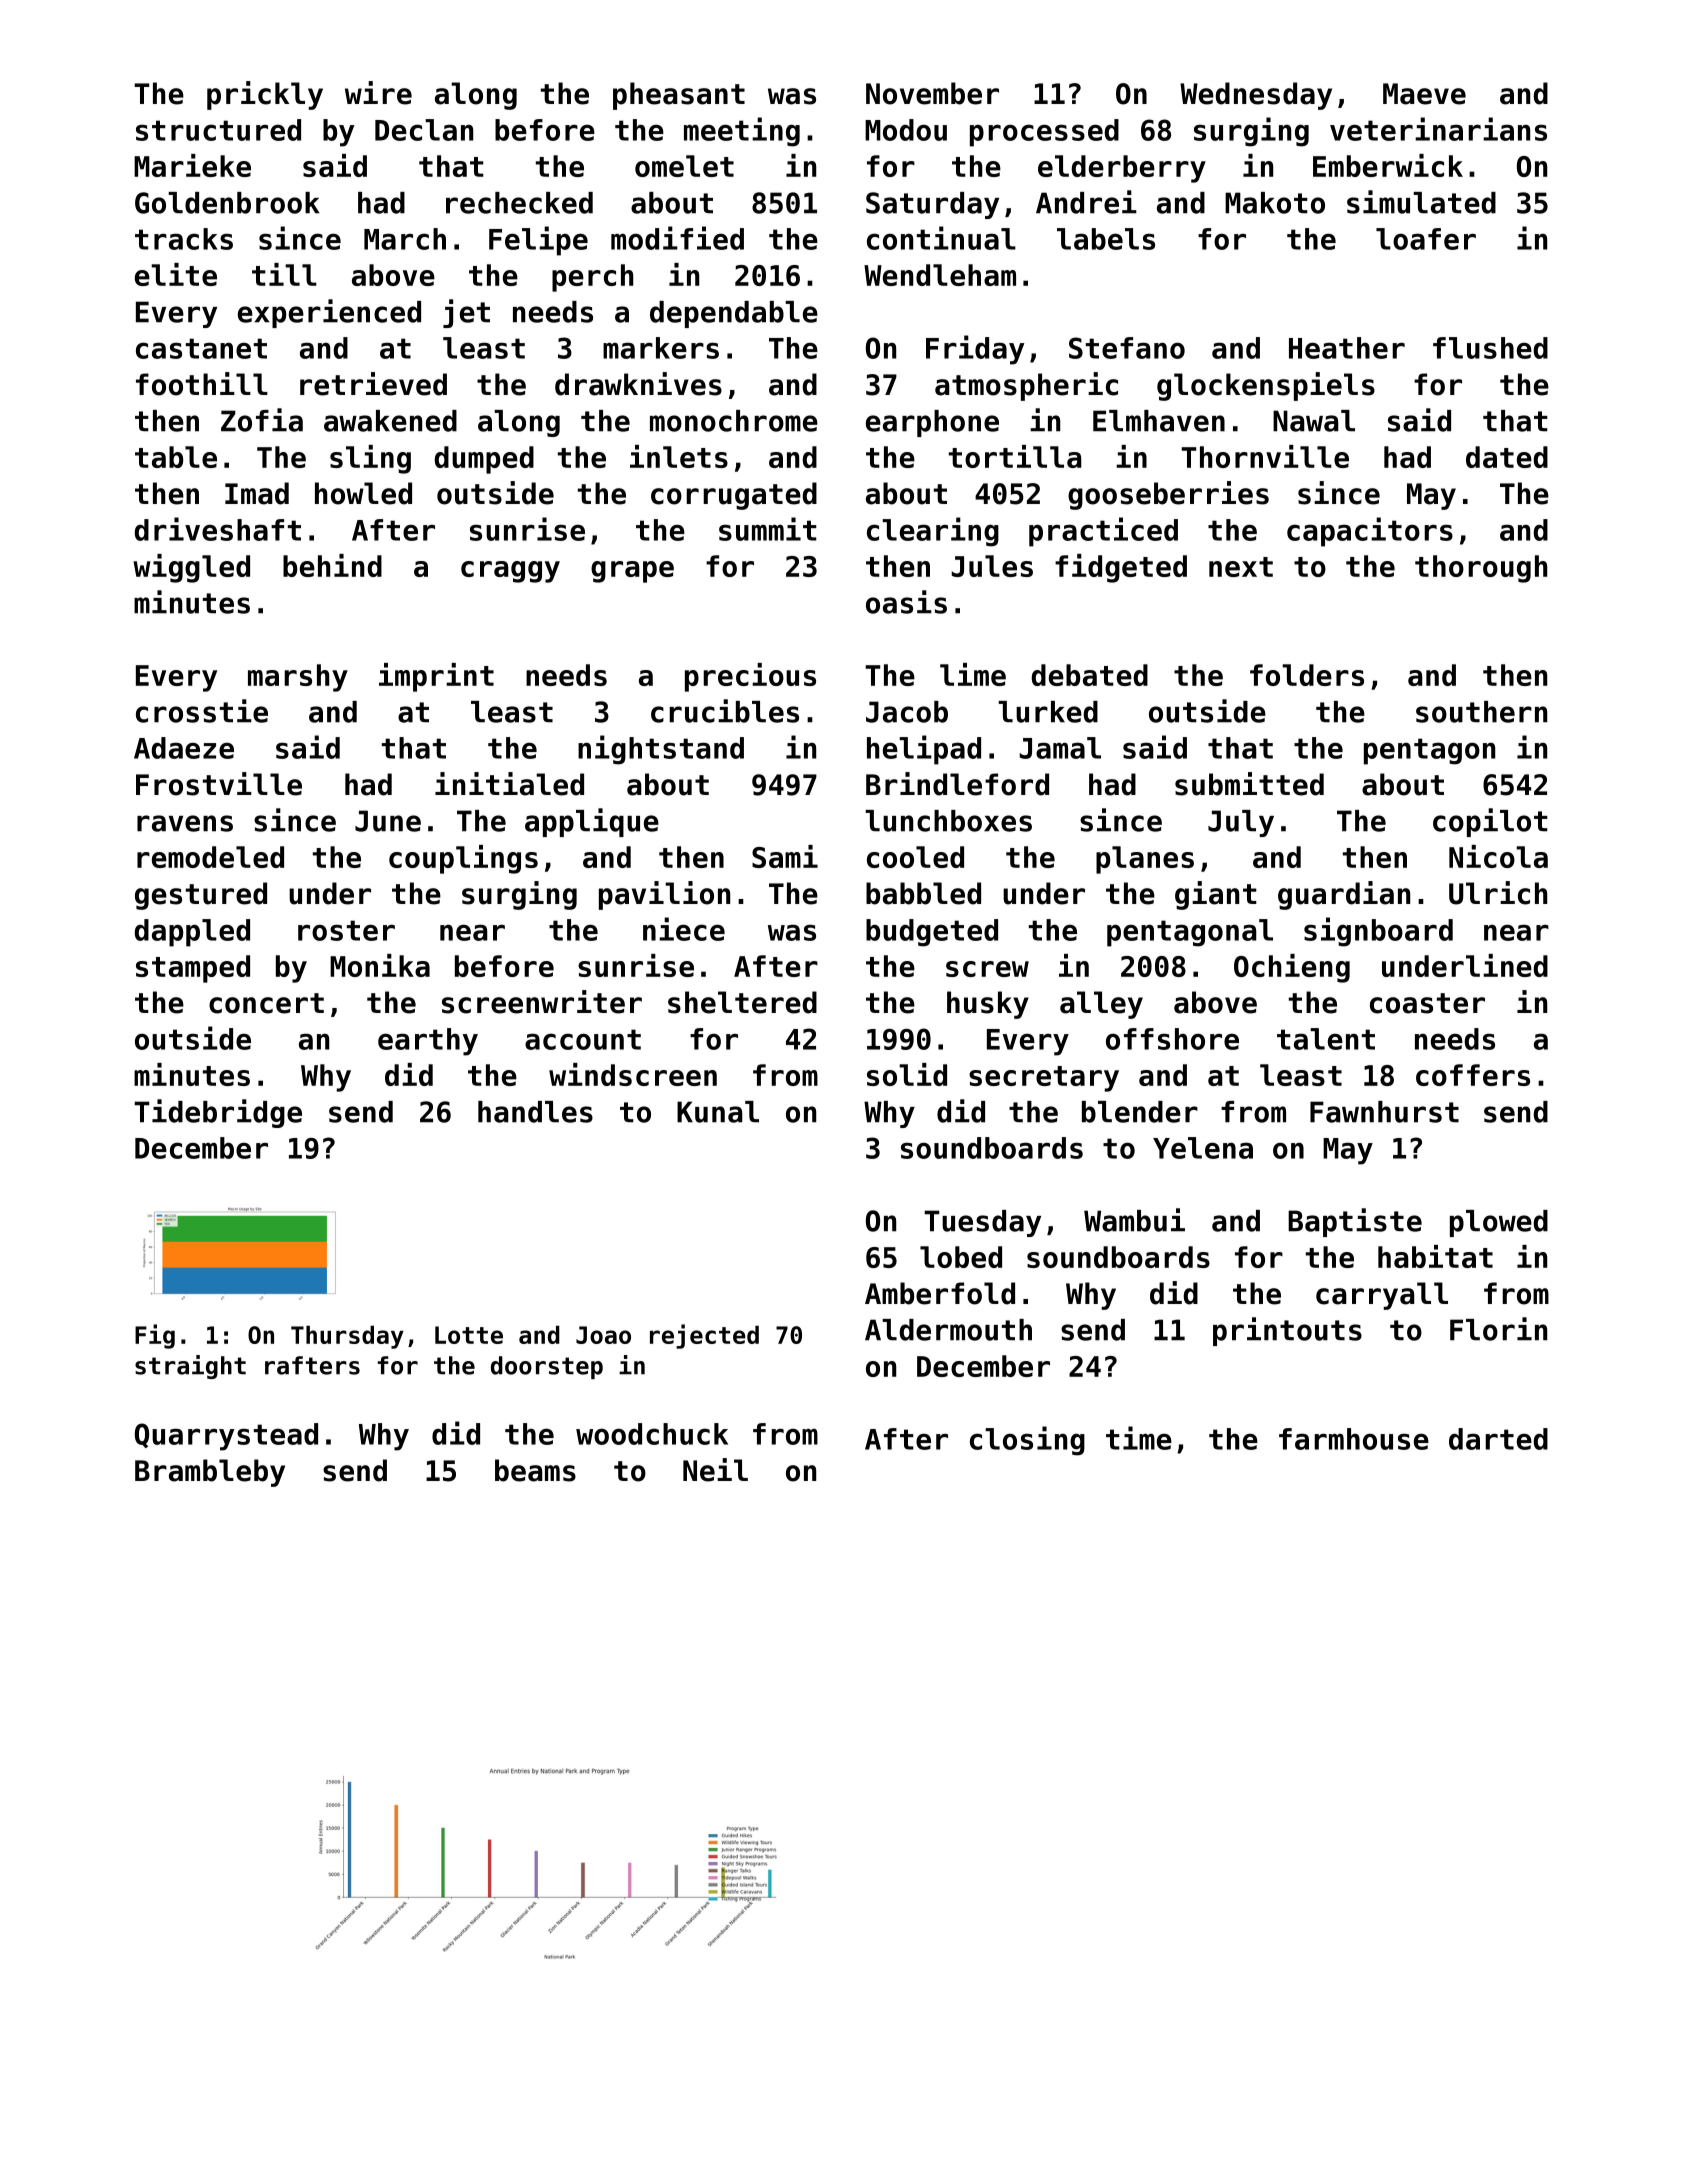  I want to click on babbled, so click(923, 893).
